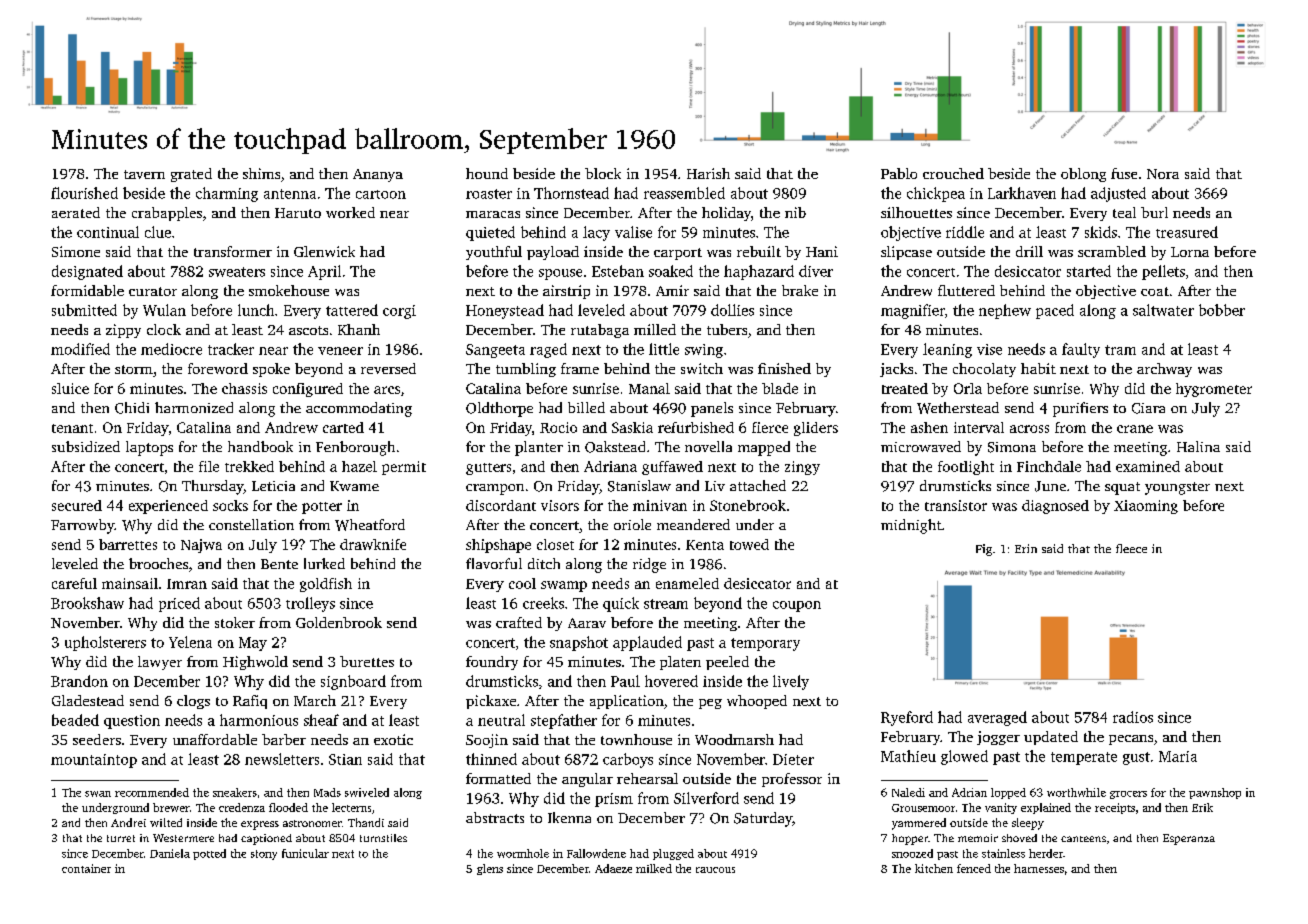  What do you see at coordinates (947, 350) in the screenshot?
I see `leaning` at bounding box center [947, 350].
